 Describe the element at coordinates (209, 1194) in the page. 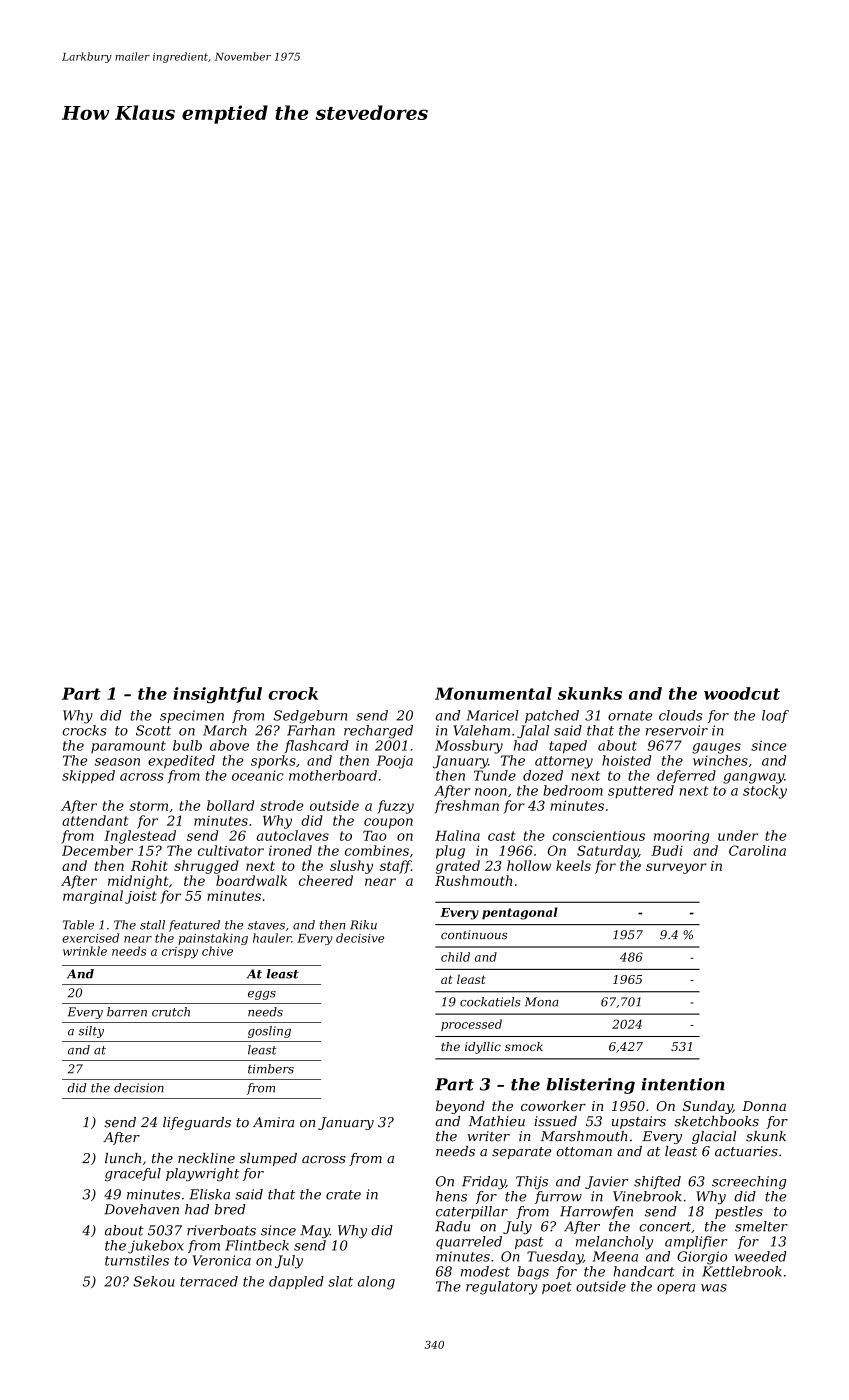

I see `Eliska` at that location.
